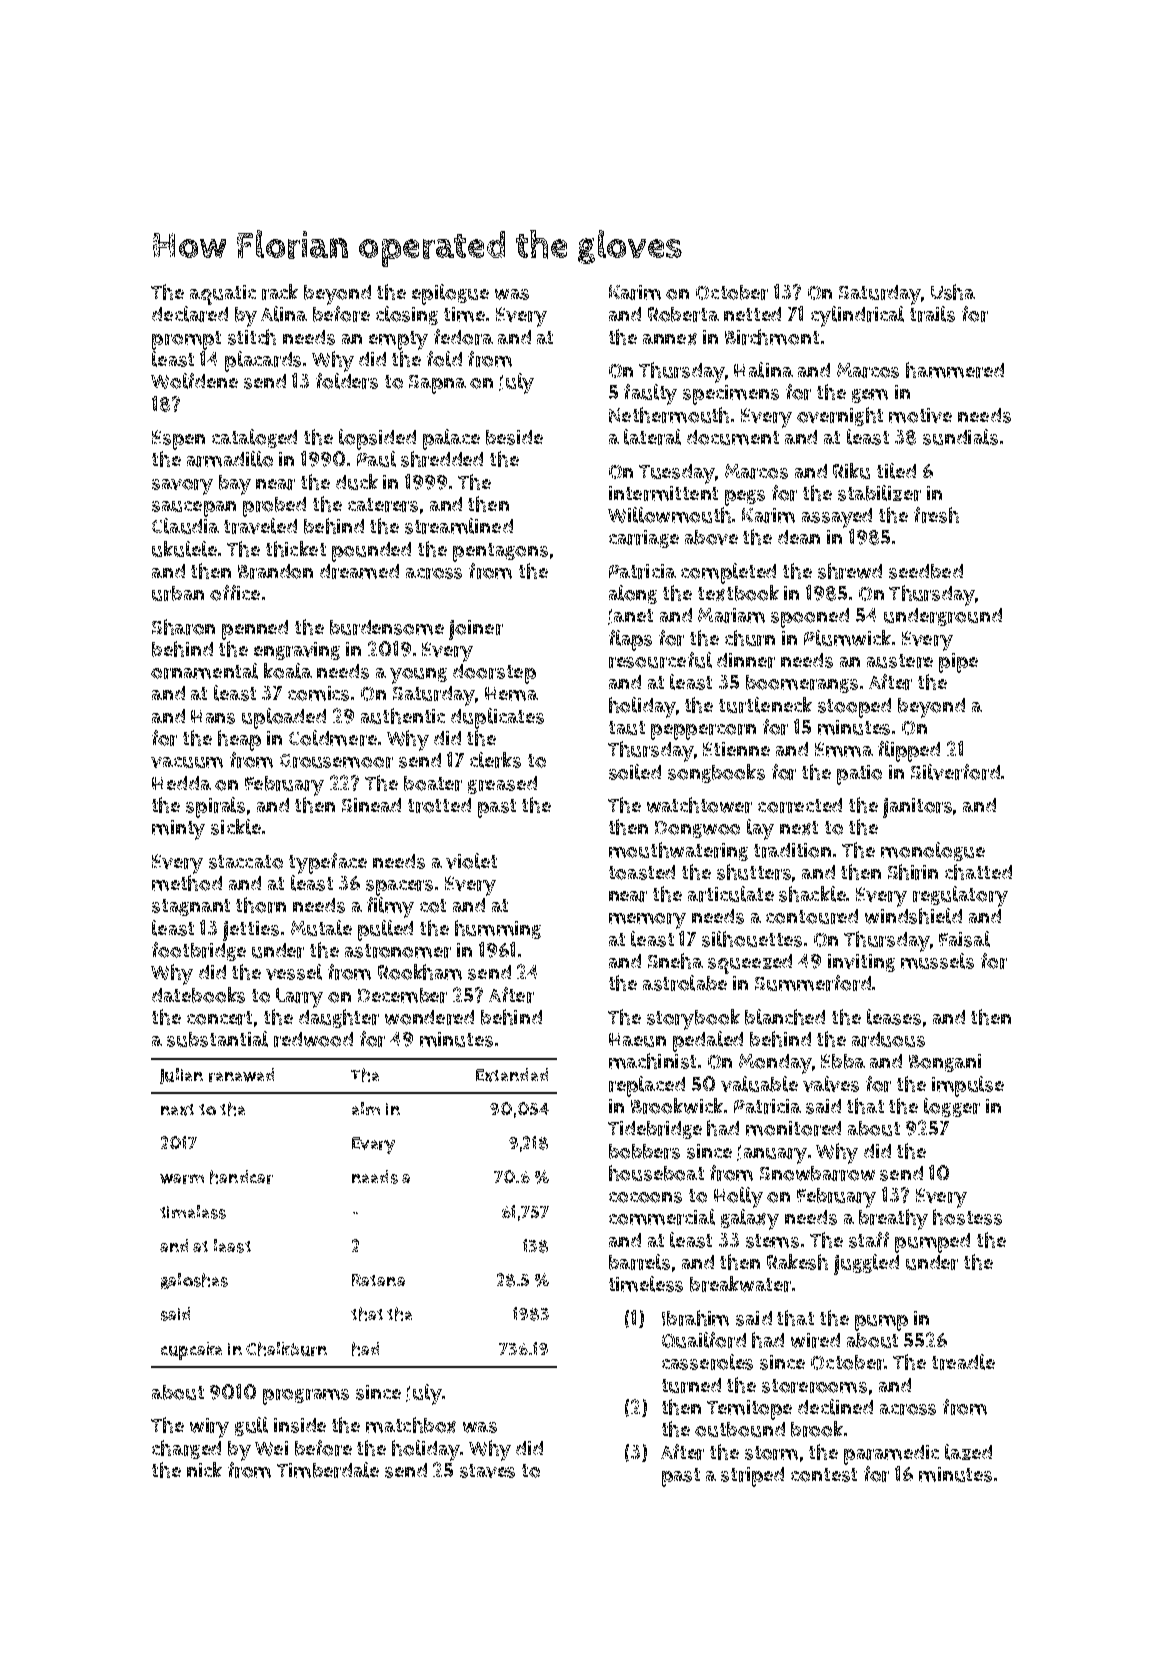 The height and width of the screenshot is (1654, 1165). I want to click on traveled, so click(260, 526).
